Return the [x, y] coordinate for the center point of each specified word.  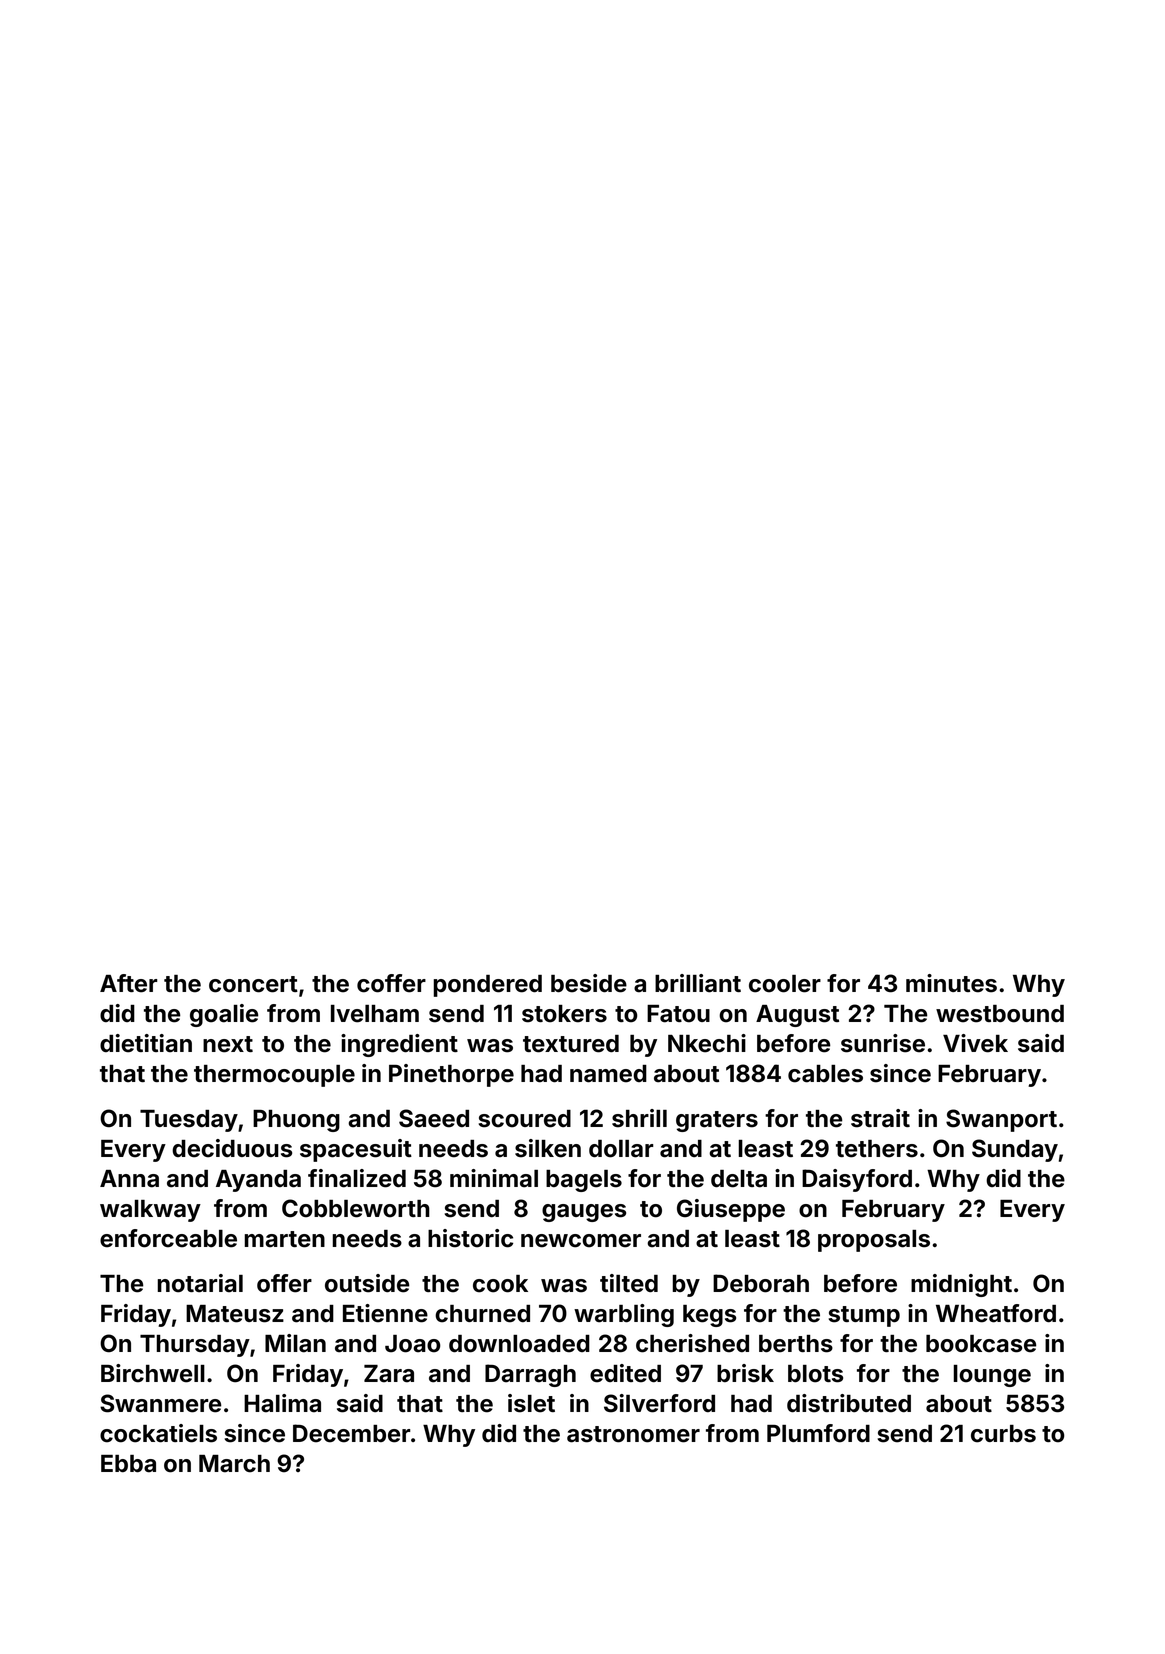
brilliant [698, 983]
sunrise [883, 1043]
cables [825, 1074]
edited [625, 1373]
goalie [224, 1015]
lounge [992, 1376]
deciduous [232, 1148]
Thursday [195, 1346]
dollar [621, 1149]
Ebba [128, 1464]
